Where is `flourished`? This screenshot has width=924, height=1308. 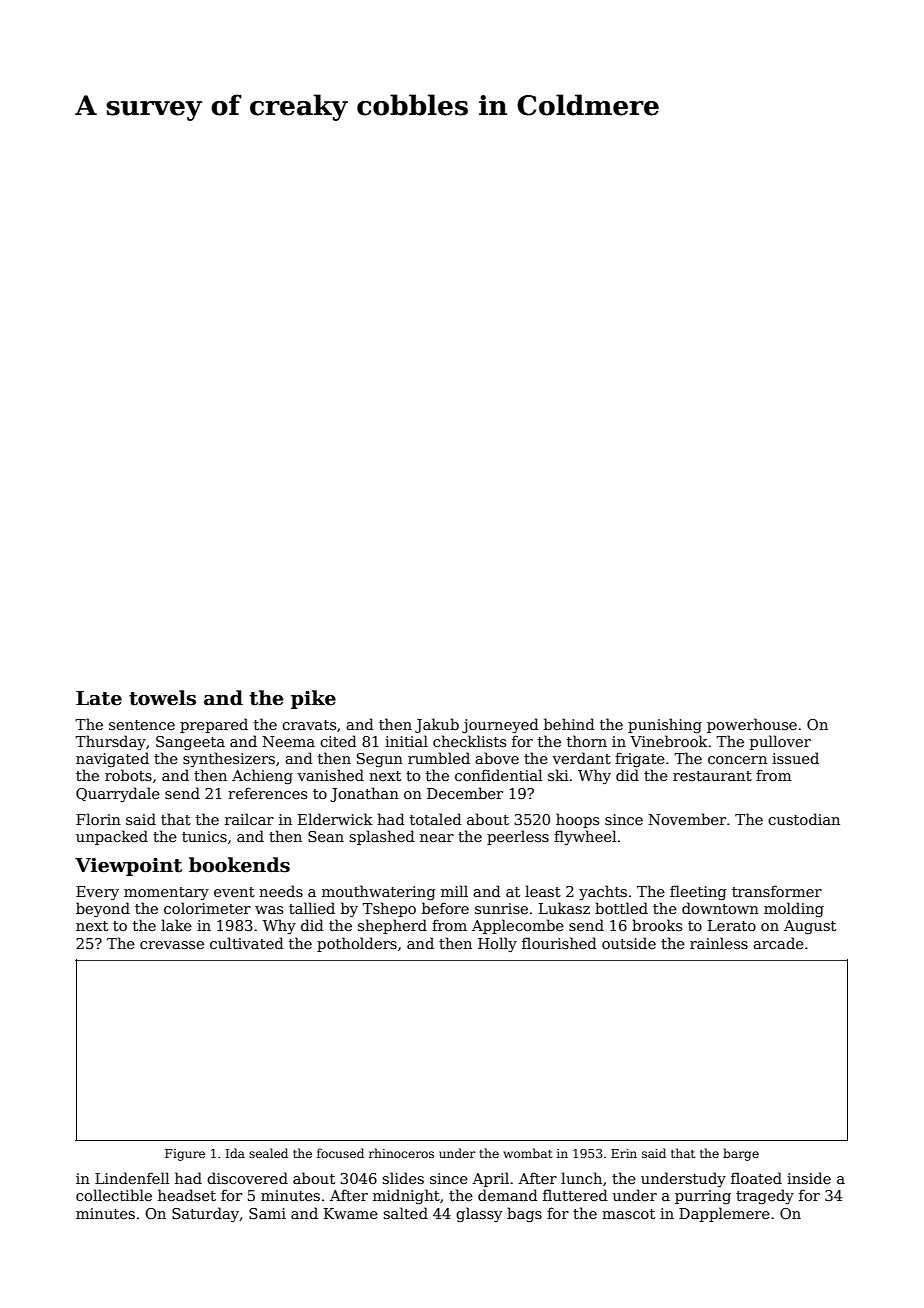
flourished is located at coordinates (559, 943).
